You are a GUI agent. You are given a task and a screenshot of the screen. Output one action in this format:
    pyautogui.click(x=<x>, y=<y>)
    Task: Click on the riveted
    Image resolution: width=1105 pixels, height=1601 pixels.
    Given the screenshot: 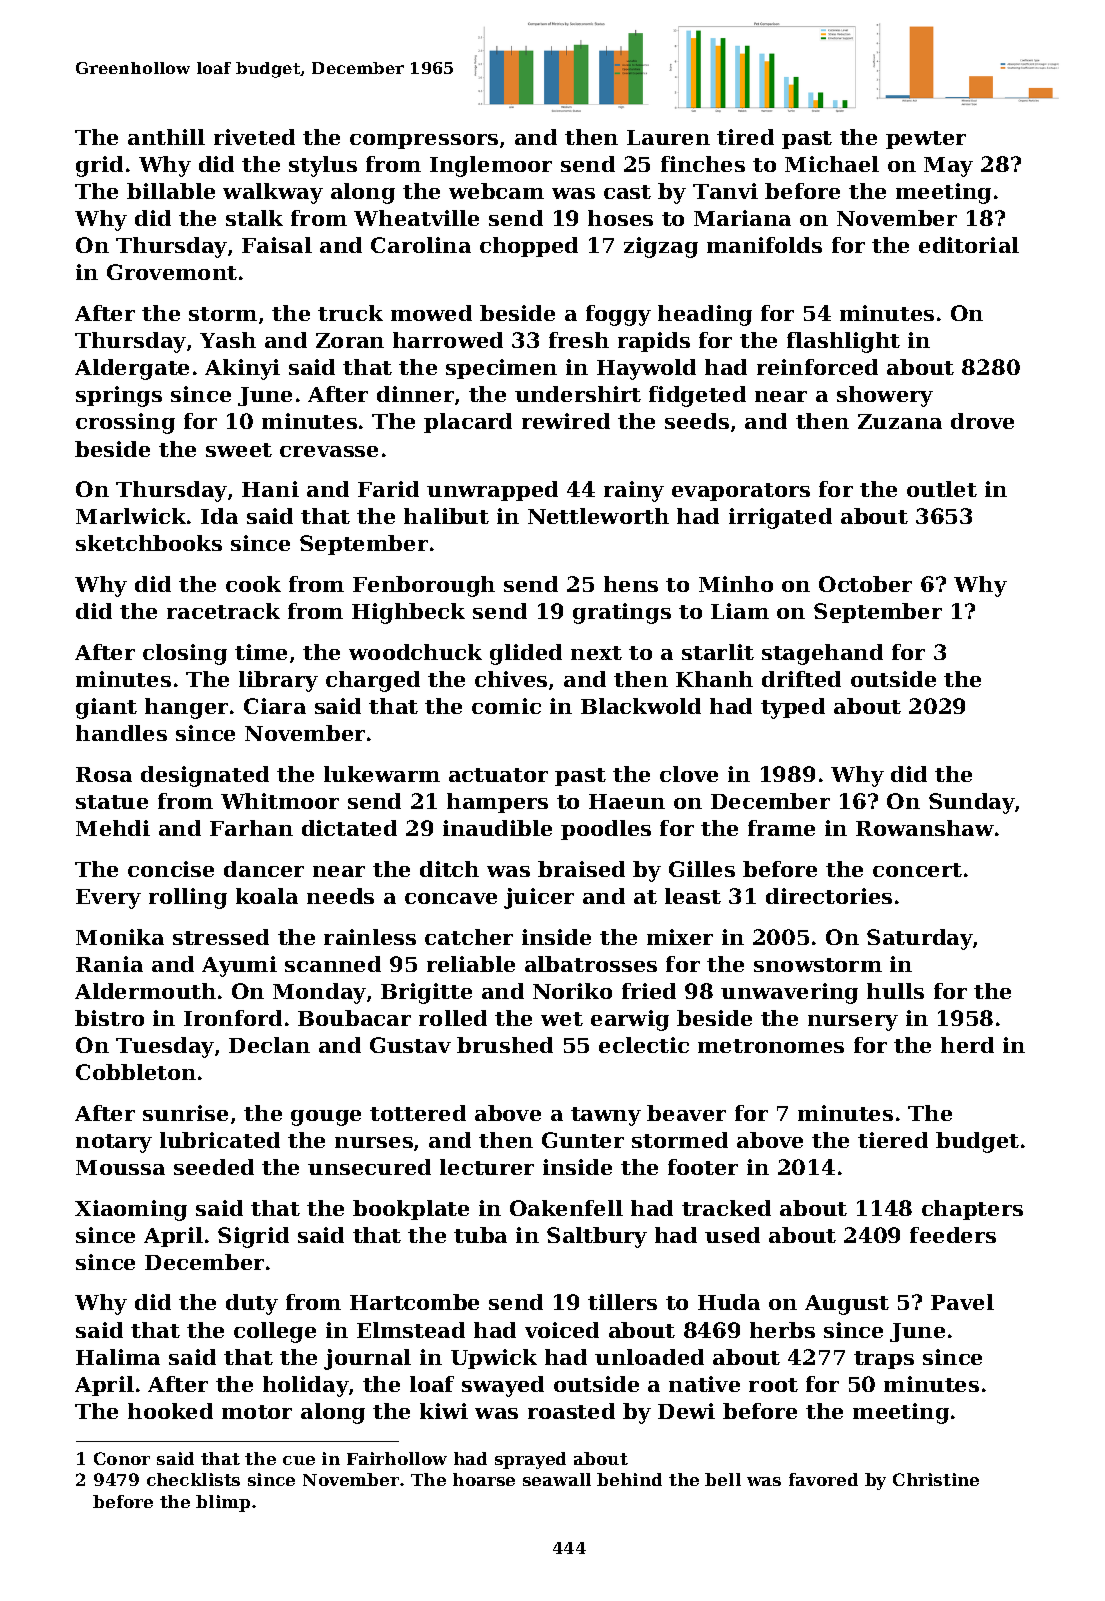 What is the action you would take?
    pyautogui.click(x=254, y=137)
